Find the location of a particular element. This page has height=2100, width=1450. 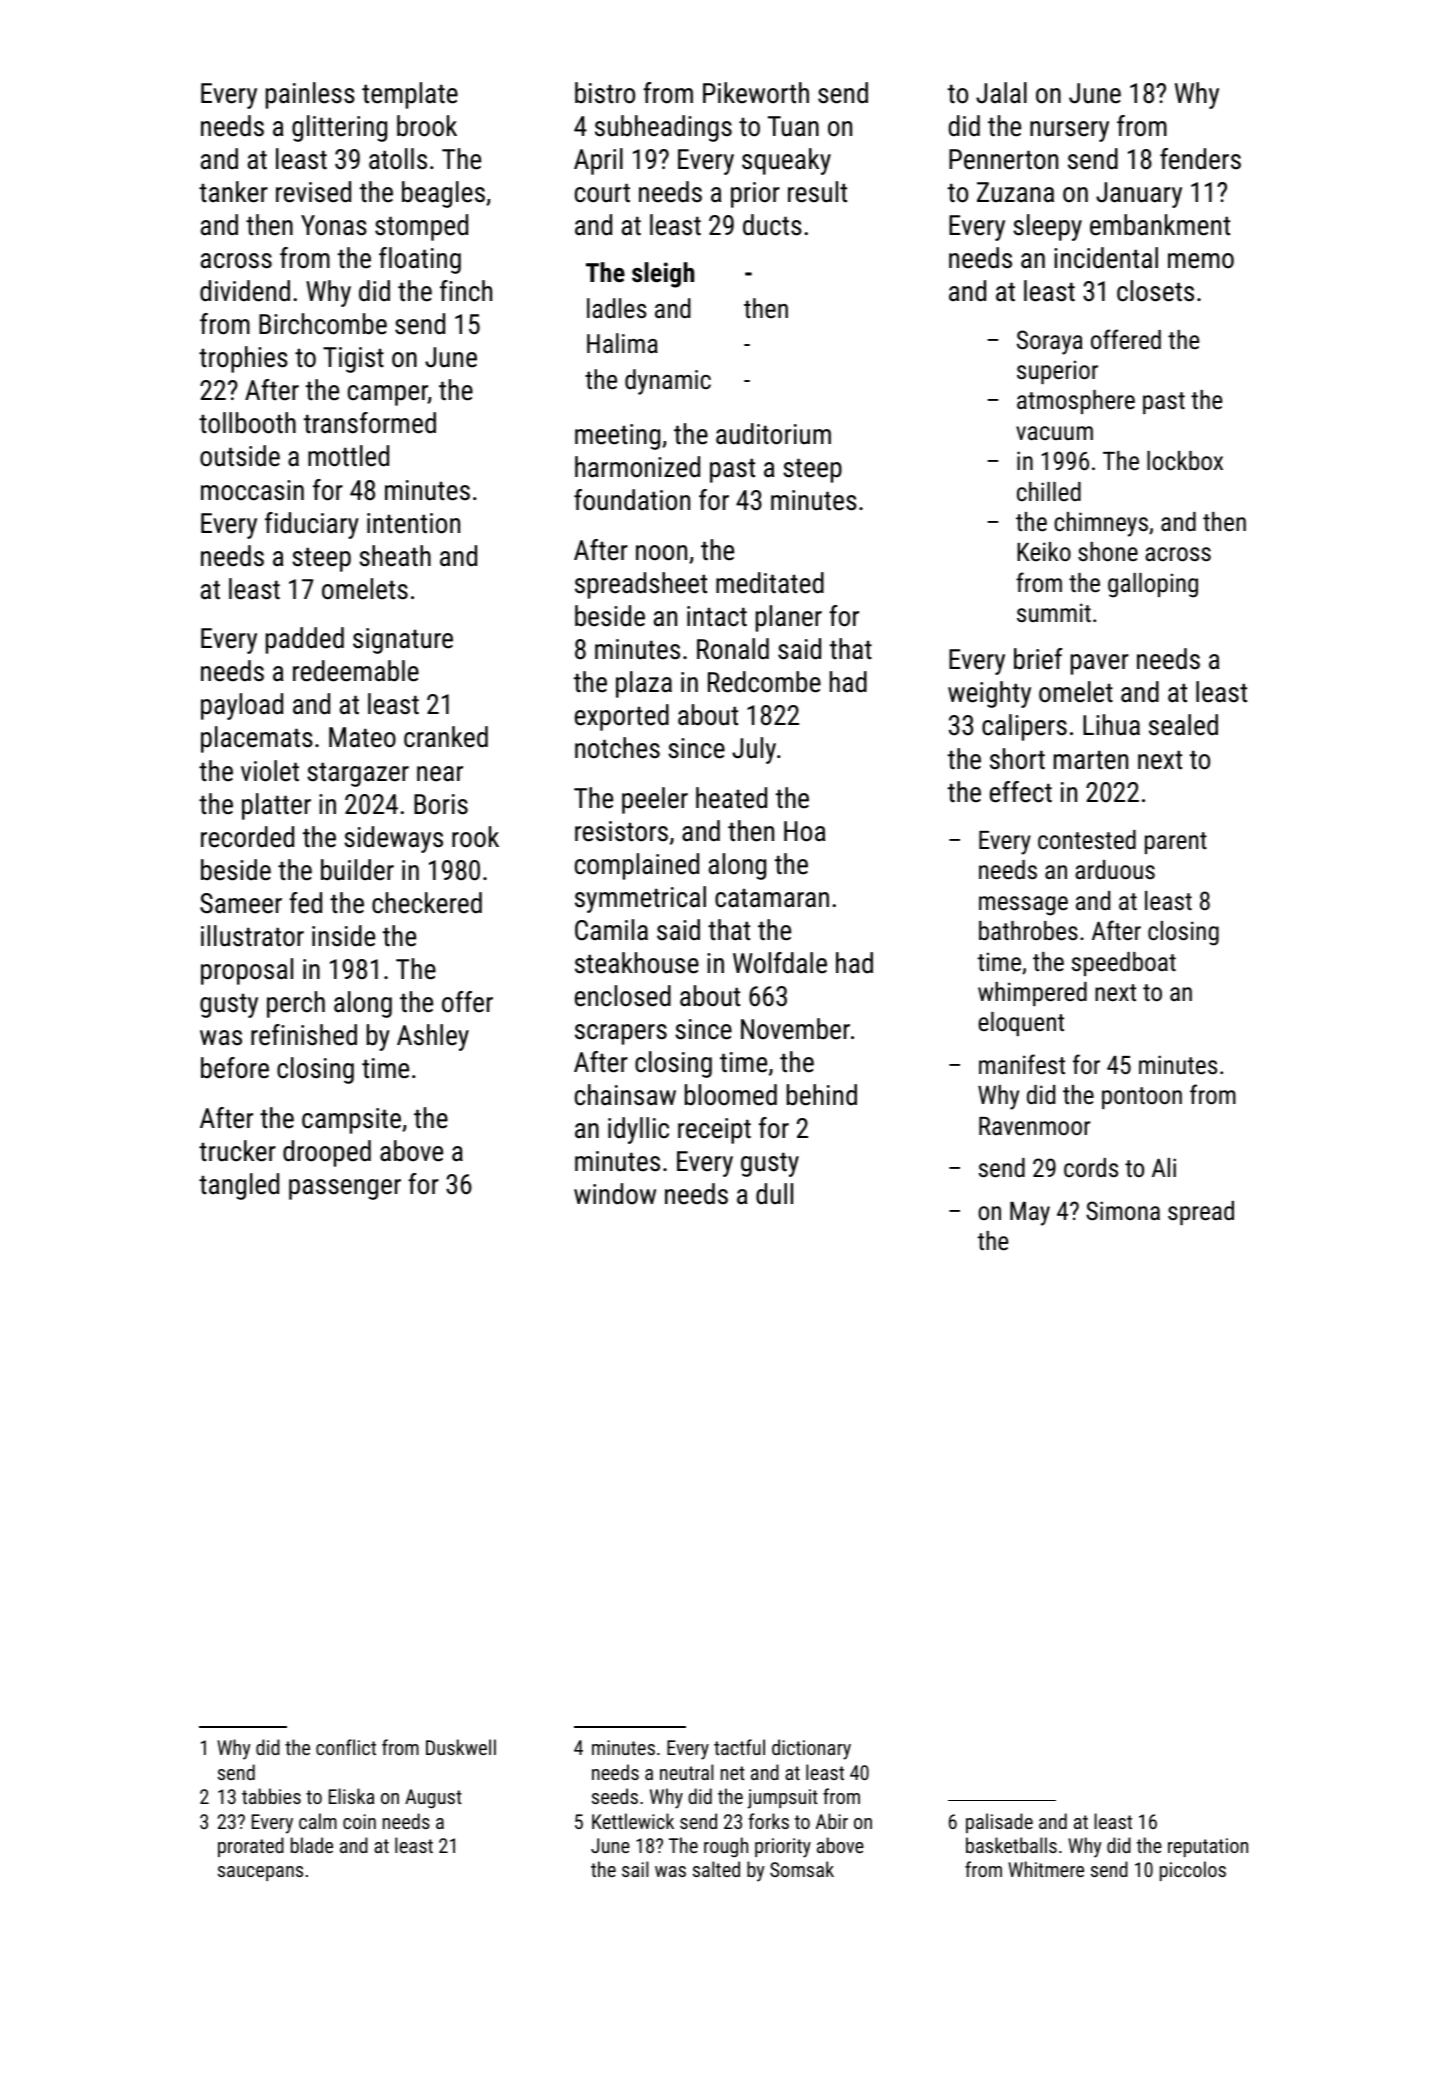

dividend is located at coordinates (245, 291).
